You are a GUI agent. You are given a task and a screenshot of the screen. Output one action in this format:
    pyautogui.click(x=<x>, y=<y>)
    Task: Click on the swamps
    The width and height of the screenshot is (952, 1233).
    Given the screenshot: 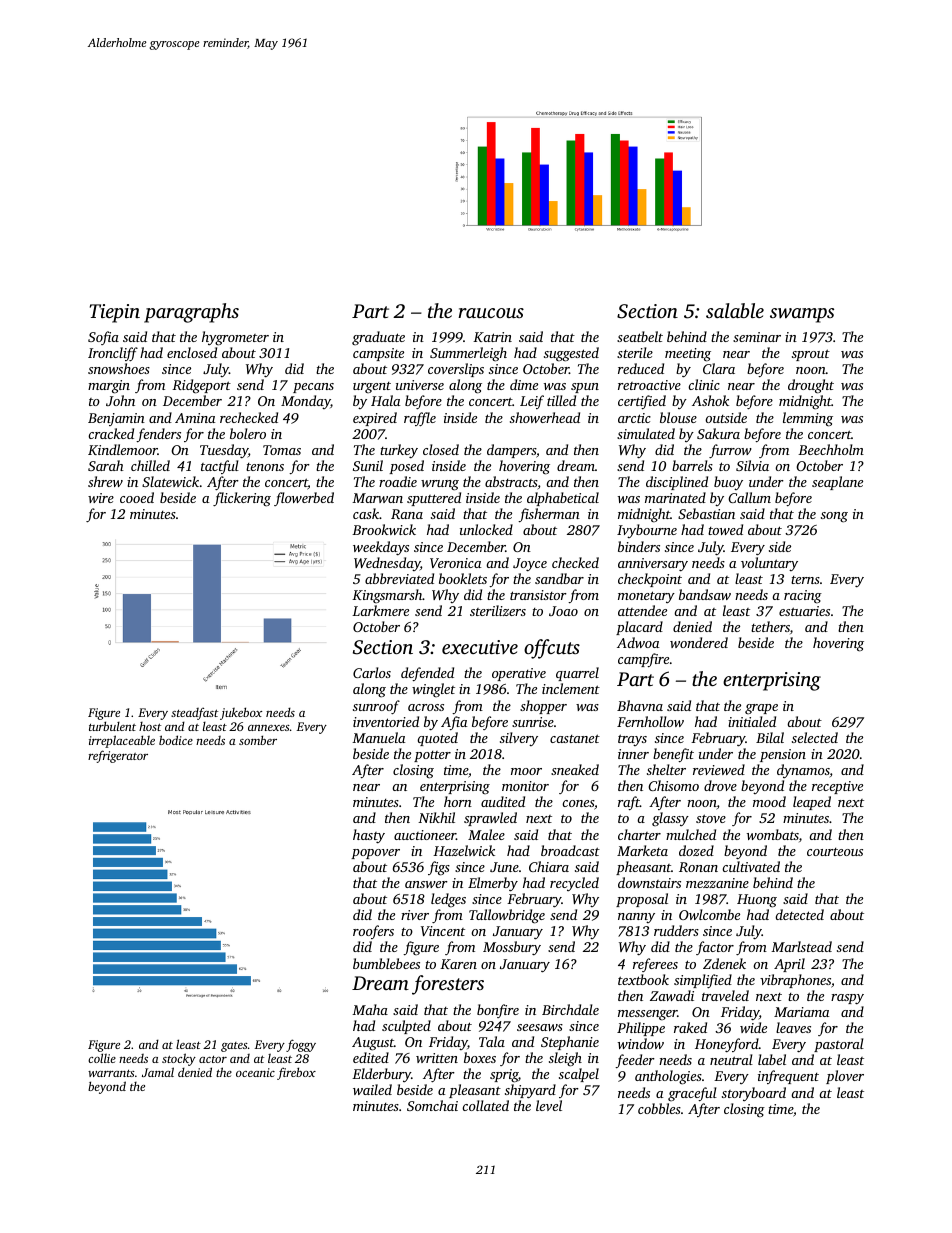 What is the action you would take?
    pyautogui.click(x=802, y=315)
